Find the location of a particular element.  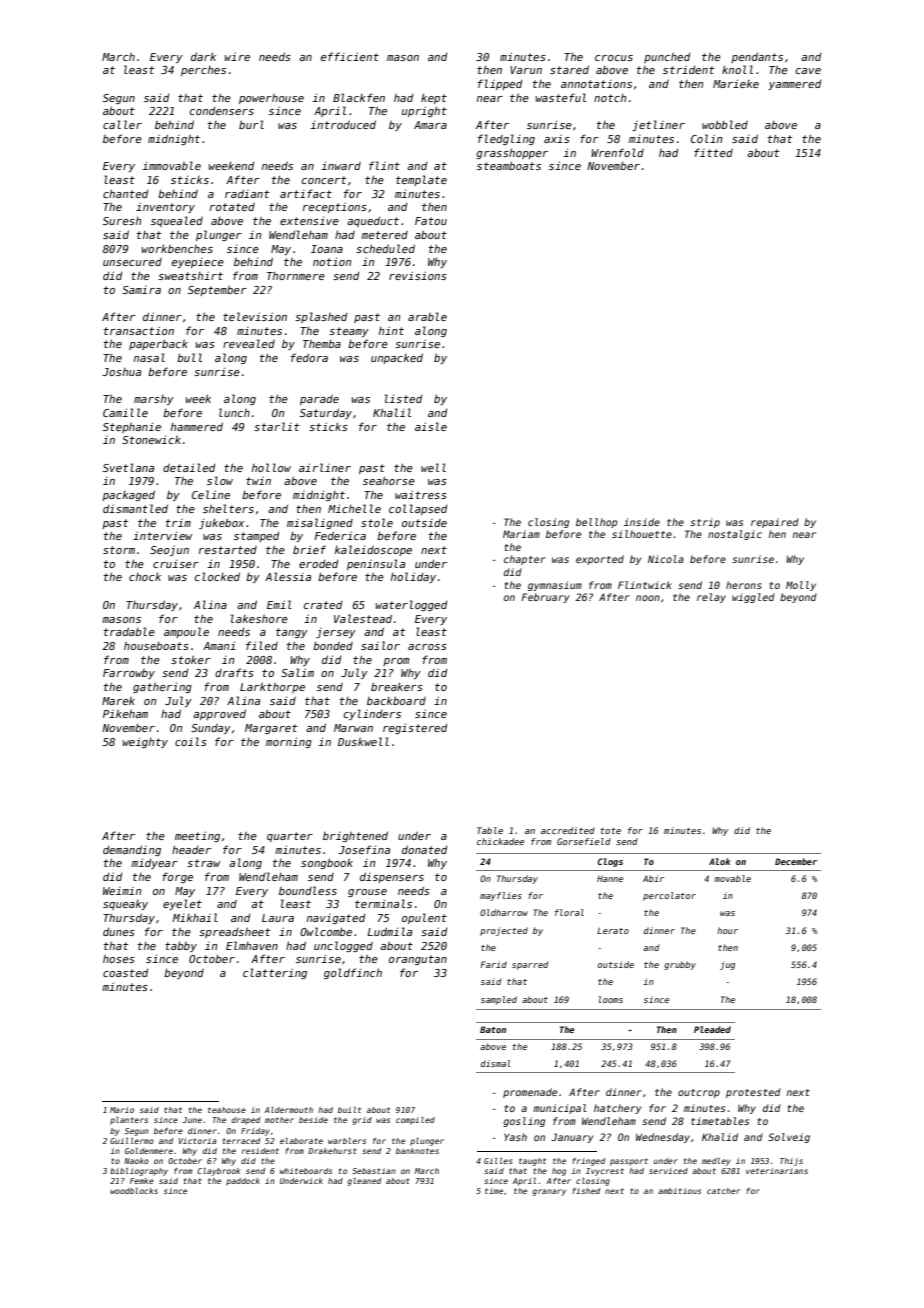

revisions is located at coordinates (418, 275).
